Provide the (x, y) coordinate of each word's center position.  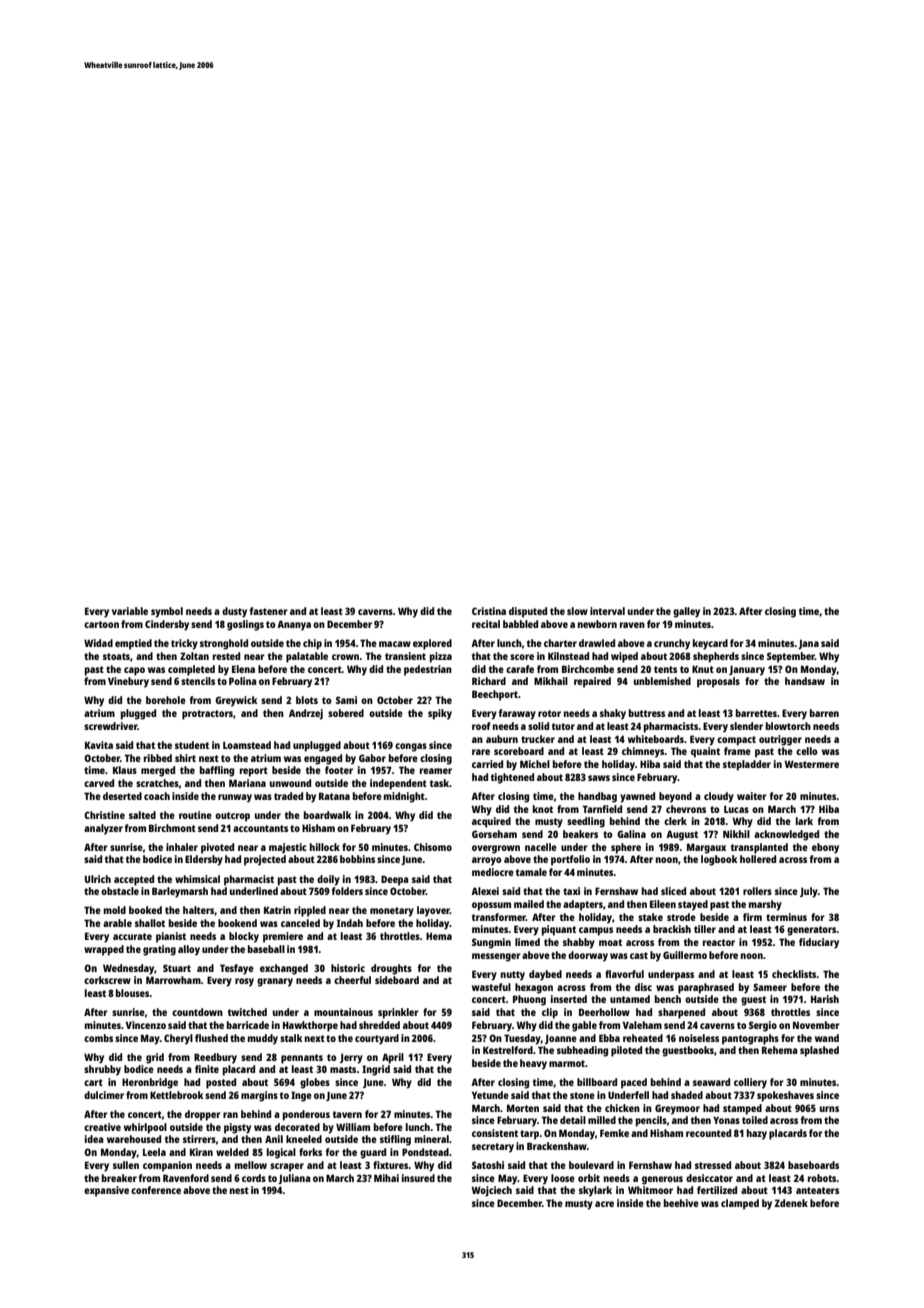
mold (115, 910)
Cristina (489, 611)
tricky (184, 644)
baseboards (813, 1165)
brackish (672, 929)
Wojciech (492, 1191)
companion (167, 1166)
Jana (808, 644)
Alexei (485, 891)
